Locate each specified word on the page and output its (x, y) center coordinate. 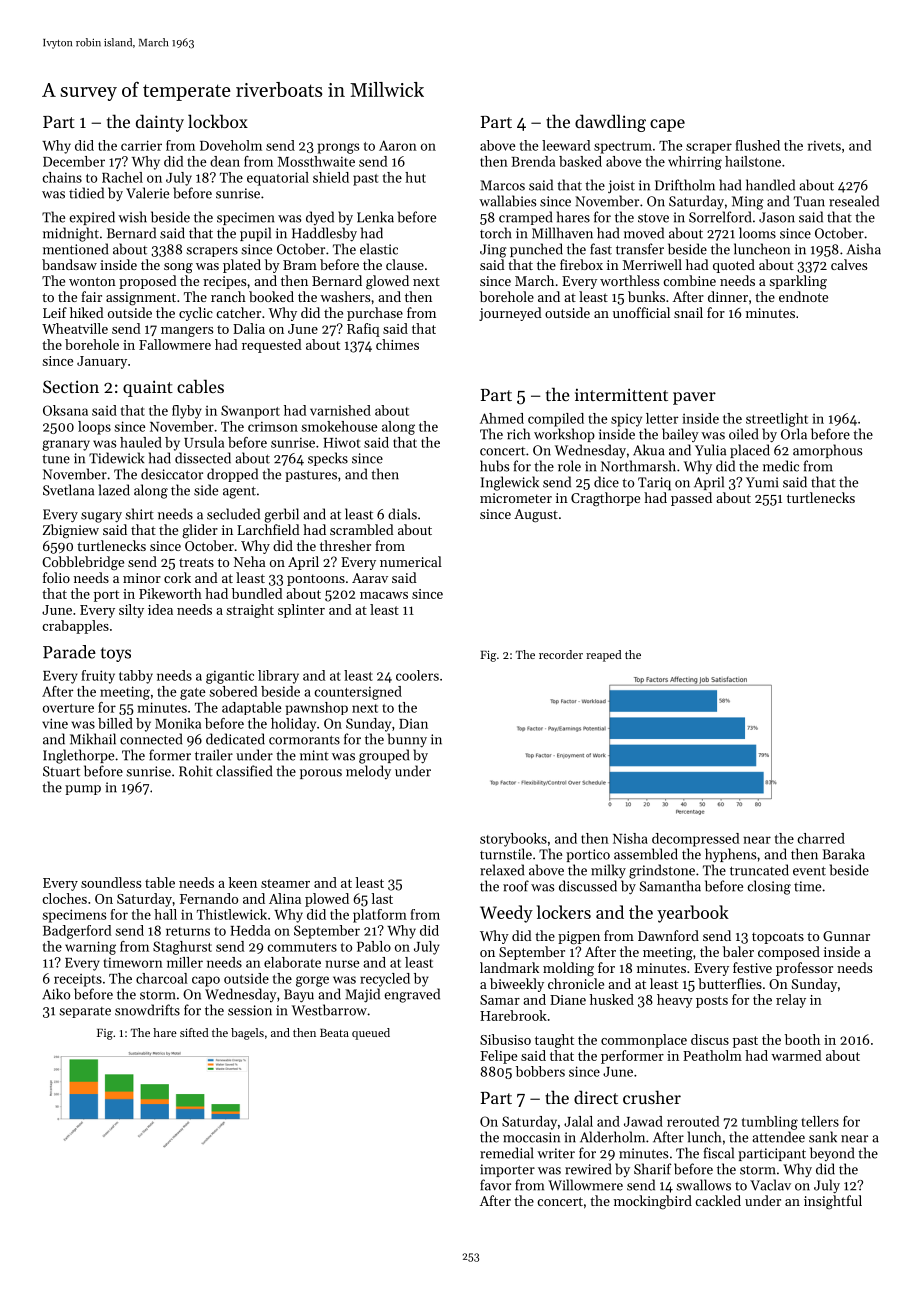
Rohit (196, 771)
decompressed (695, 840)
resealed (854, 201)
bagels (247, 1034)
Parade (69, 652)
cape (667, 125)
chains (62, 177)
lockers (564, 912)
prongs (339, 148)
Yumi (762, 482)
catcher (238, 312)
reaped (604, 656)
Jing (493, 251)
